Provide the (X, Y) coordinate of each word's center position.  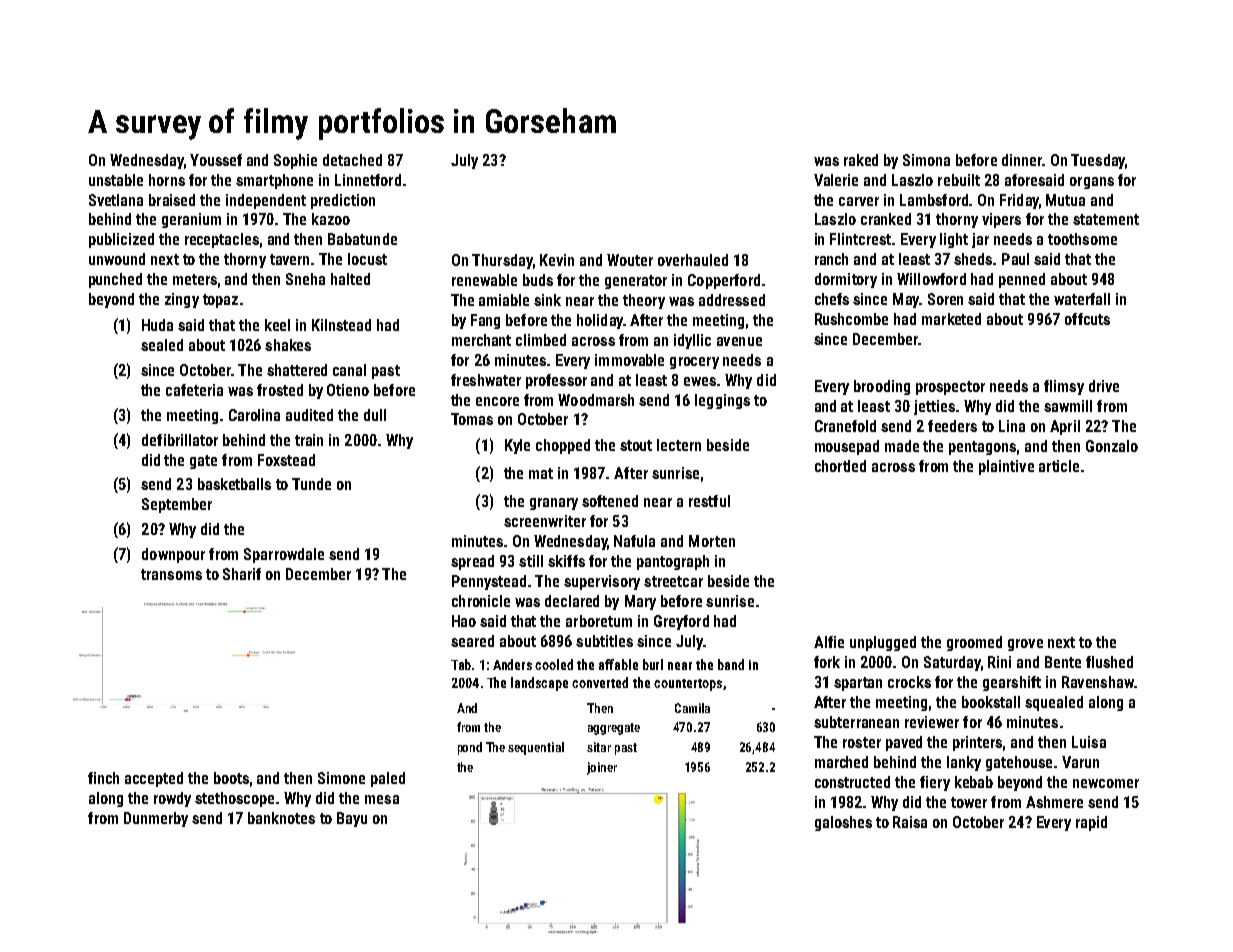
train (309, 440)
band (731, 664)
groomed (974, 643)
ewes (700, 381)
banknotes (281, 818)
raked (861, 160)
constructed (852, 782)
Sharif (242, 574)
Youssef (216, 160)
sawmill (1068, 406)
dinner (1022, 160)
